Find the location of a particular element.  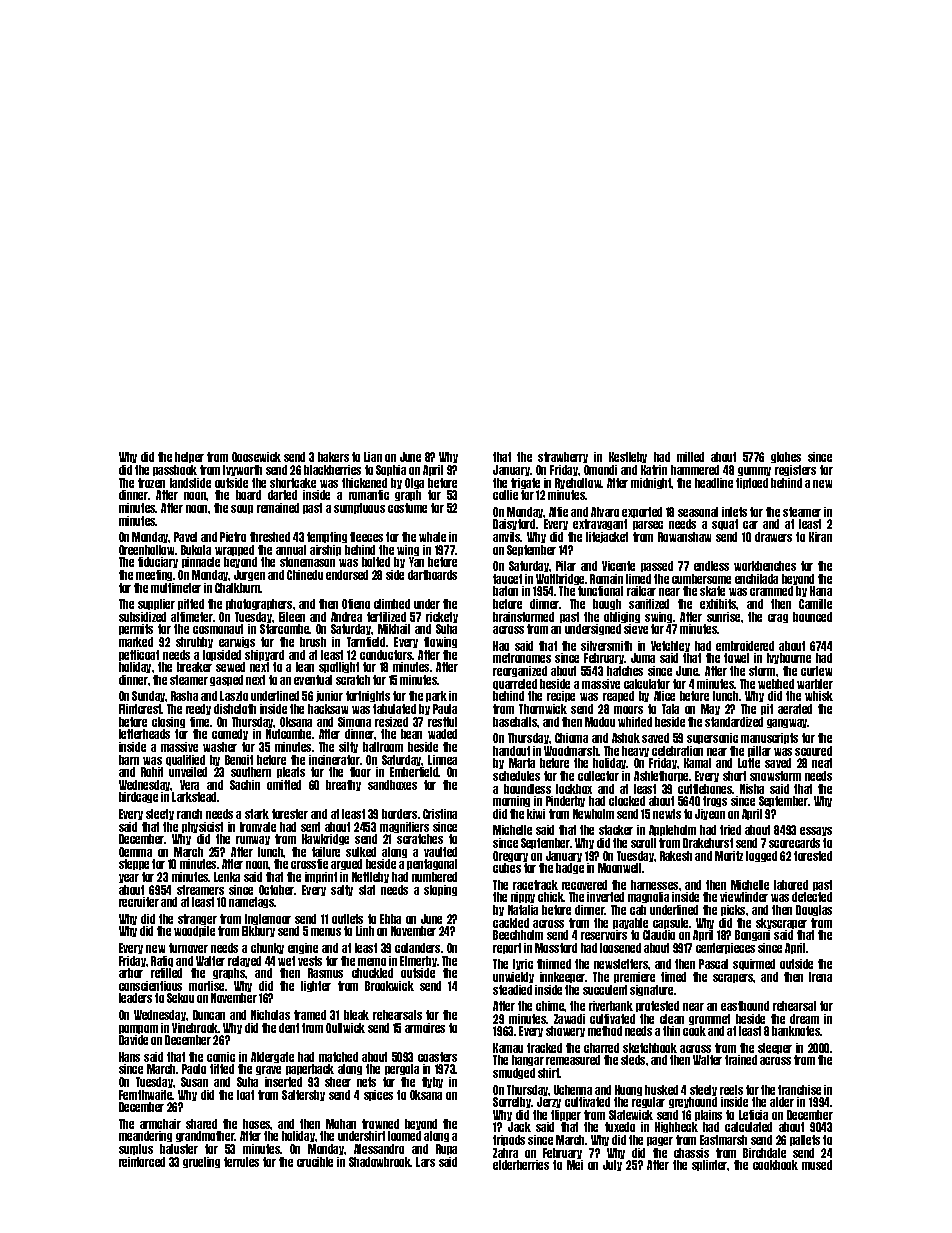

Gullwick is located at coordinates (345, 1028).
